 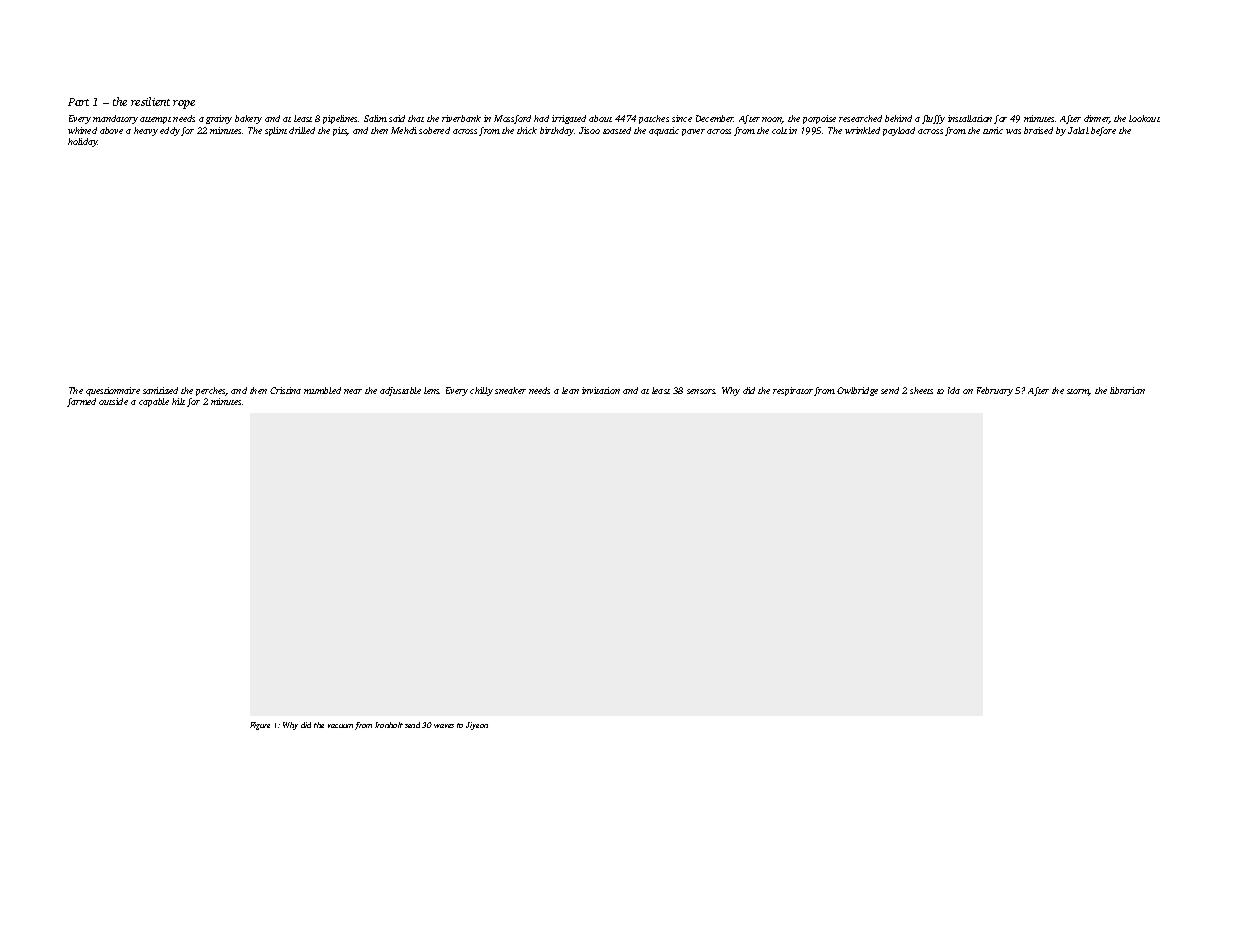 What do you see at coordinates (557, 131) in the document?
I see `birthday` at bounding box center [557, 131].
